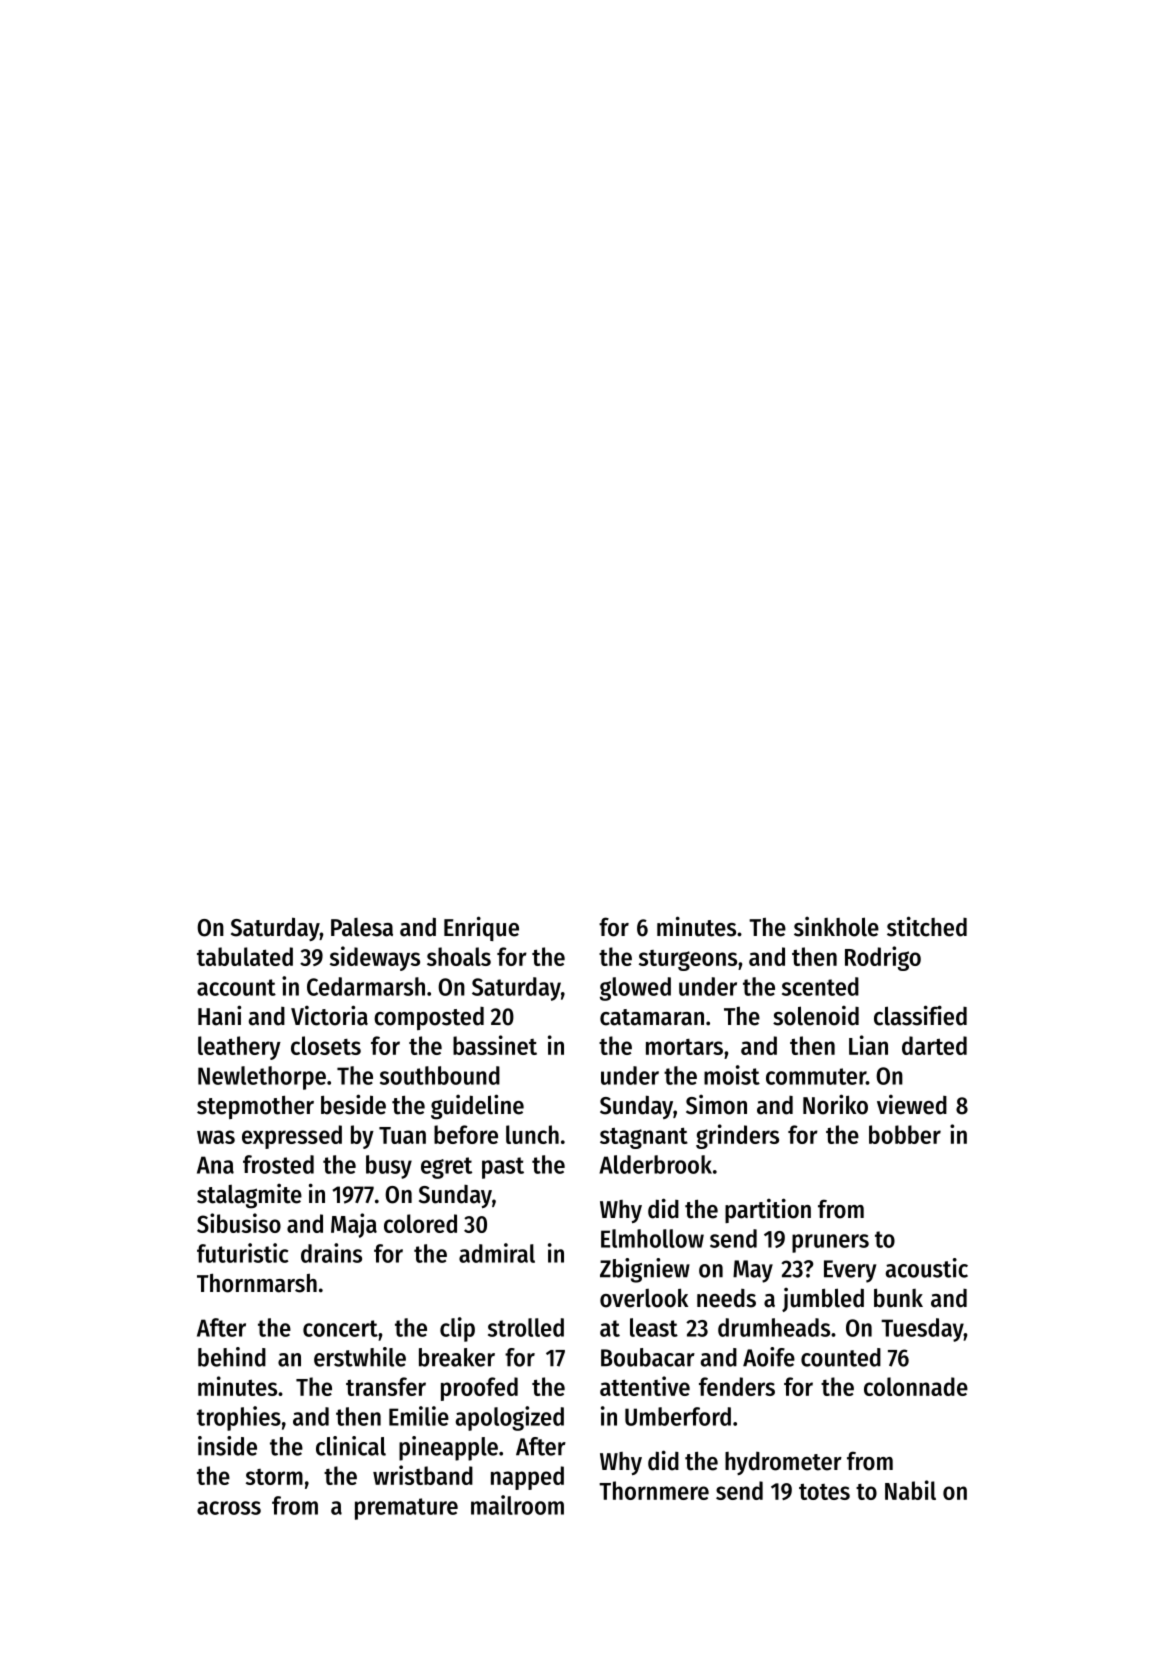 Image resolution: width=1165 pixels, height=1654 pixels. Describe the element at coordinates (477, 1107) in the page. I see `guideline` at that location.
